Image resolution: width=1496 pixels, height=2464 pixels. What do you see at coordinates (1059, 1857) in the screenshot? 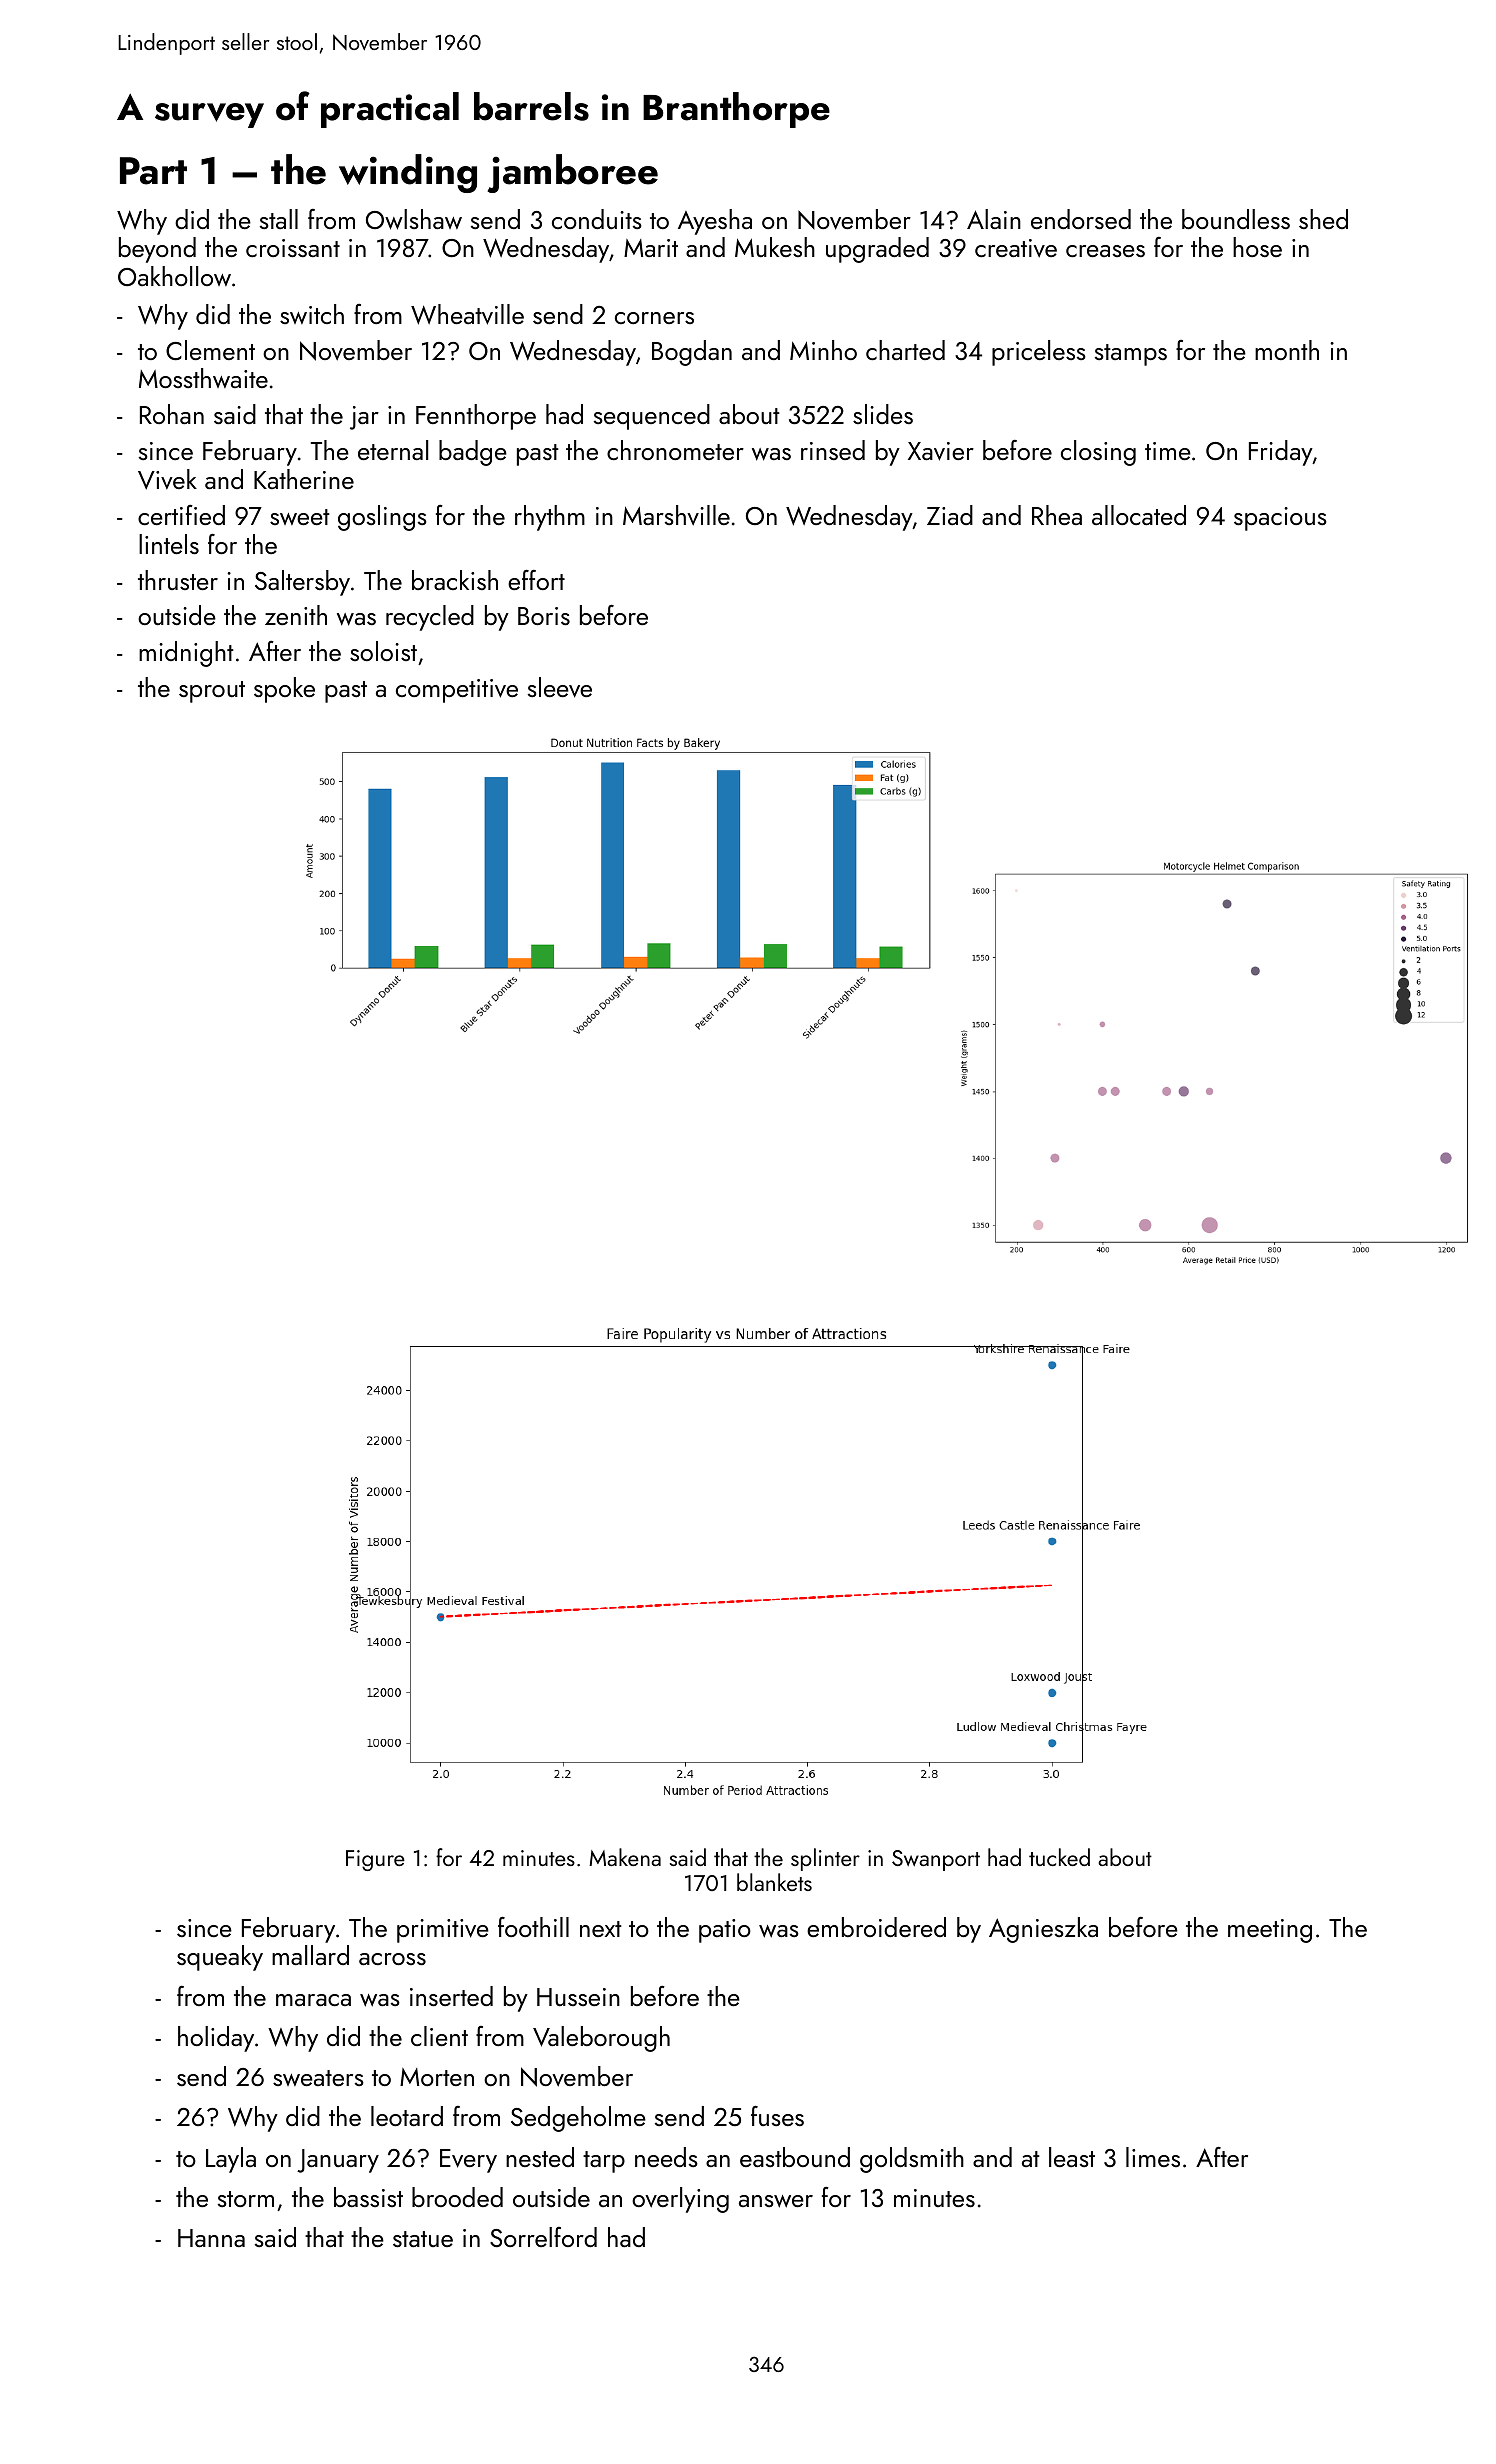
I see `tucked` at bounding box center [1059, 1857].
